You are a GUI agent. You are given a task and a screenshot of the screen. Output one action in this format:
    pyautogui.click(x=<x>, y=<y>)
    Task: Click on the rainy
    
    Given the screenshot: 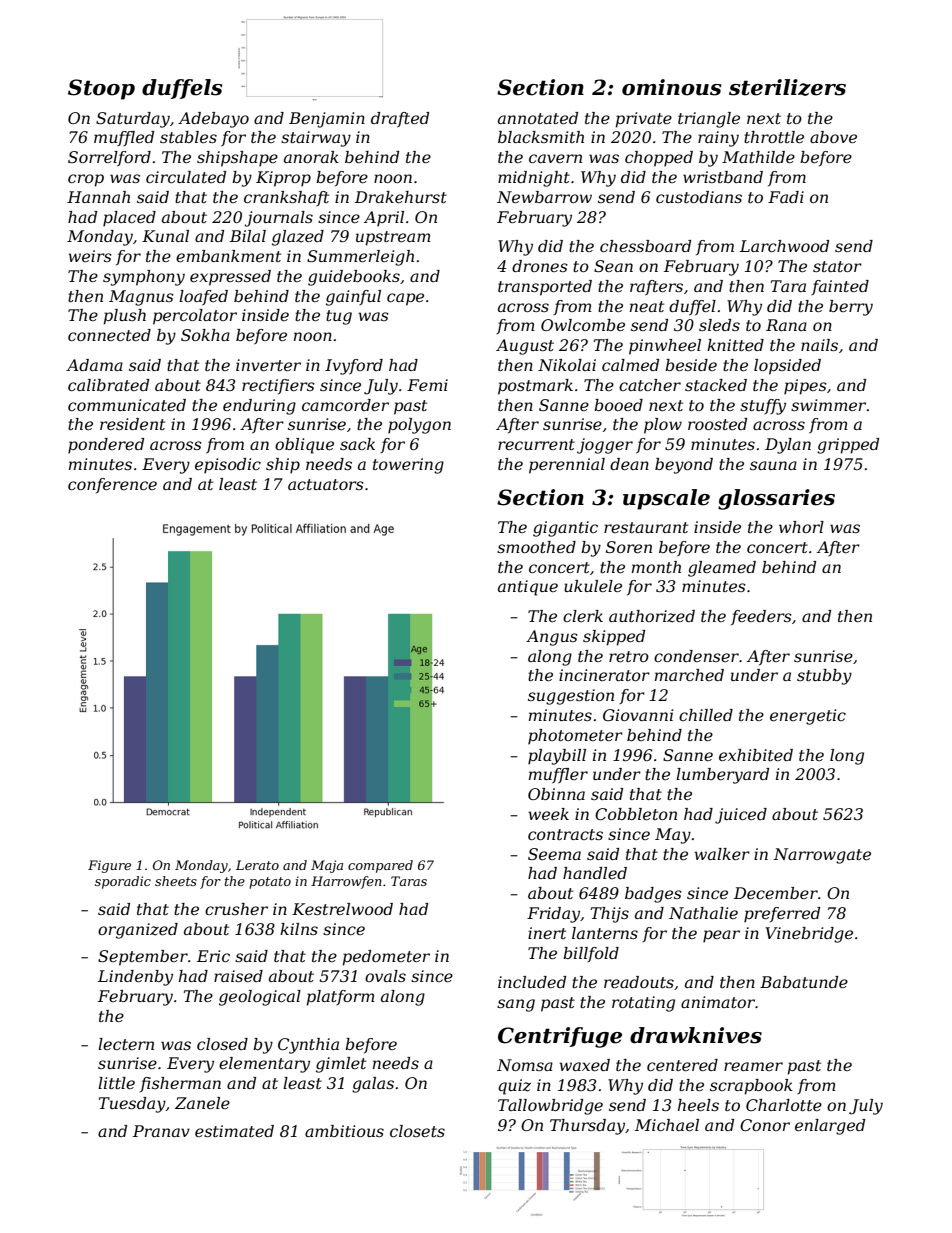 What is the action you would take?
    pyautogui.click(x=718, y=139)
